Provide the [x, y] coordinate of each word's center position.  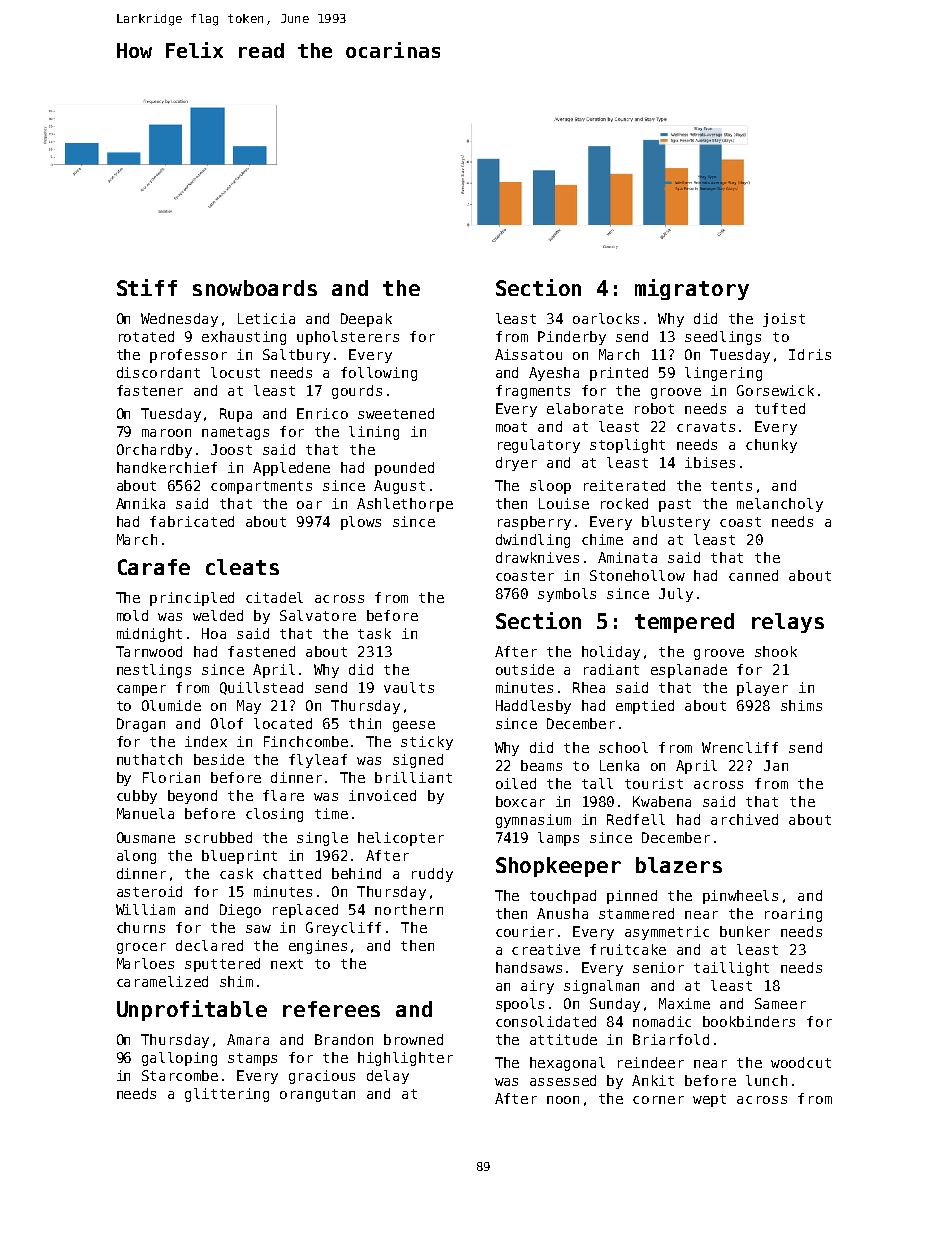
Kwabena [662, 801]
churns [141, 927]
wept [709, 1100]
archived [744, 819]
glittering [227, 1095]
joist [784, 320]
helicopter [401, 839]
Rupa [236, 415]
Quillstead [261, 688]
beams [541, 765]
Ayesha [554, 374]
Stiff [147, 287]
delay [388, 1077]
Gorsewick [775, 390]
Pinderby [572, 338]
